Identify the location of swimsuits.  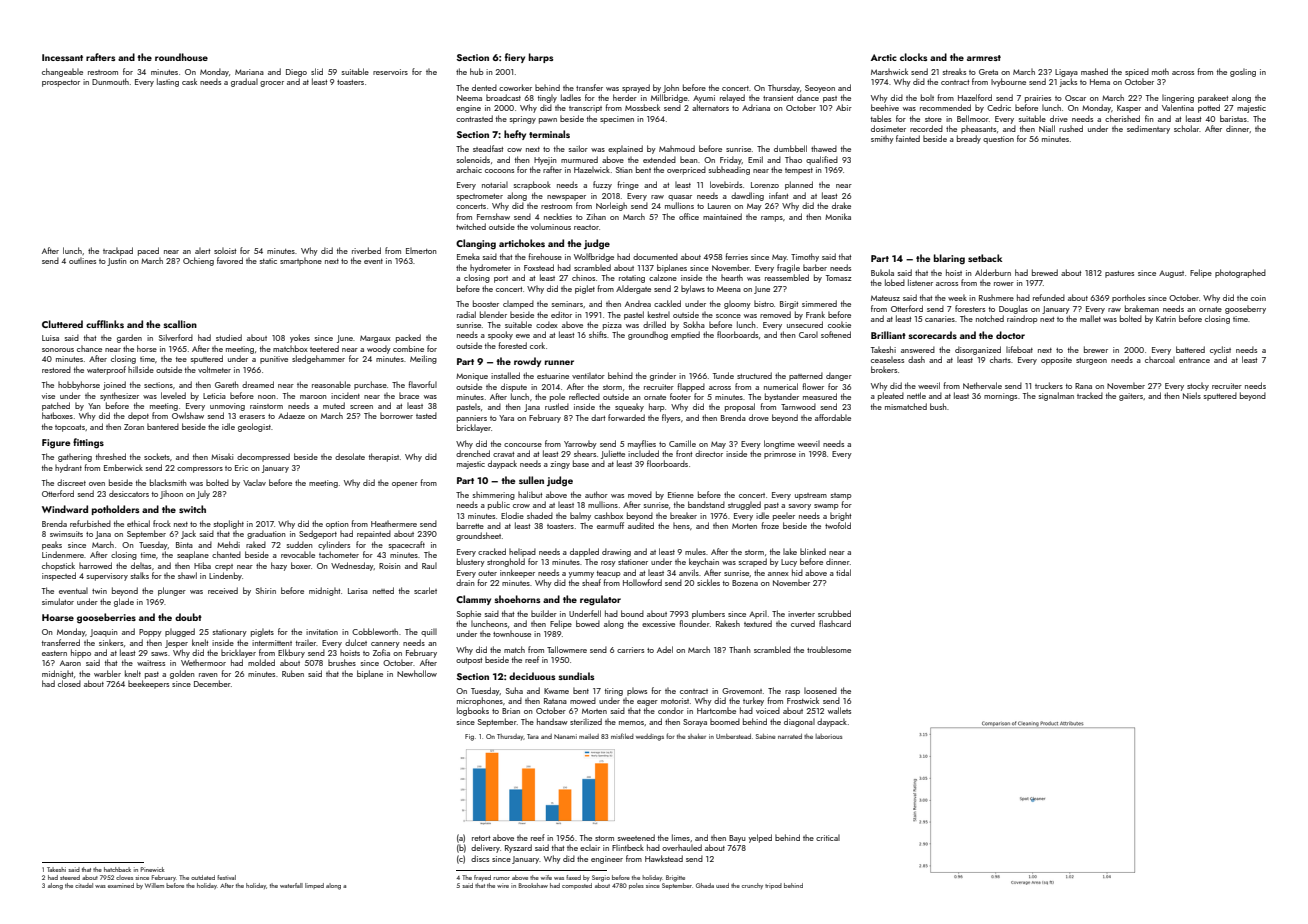
(66, 534).
